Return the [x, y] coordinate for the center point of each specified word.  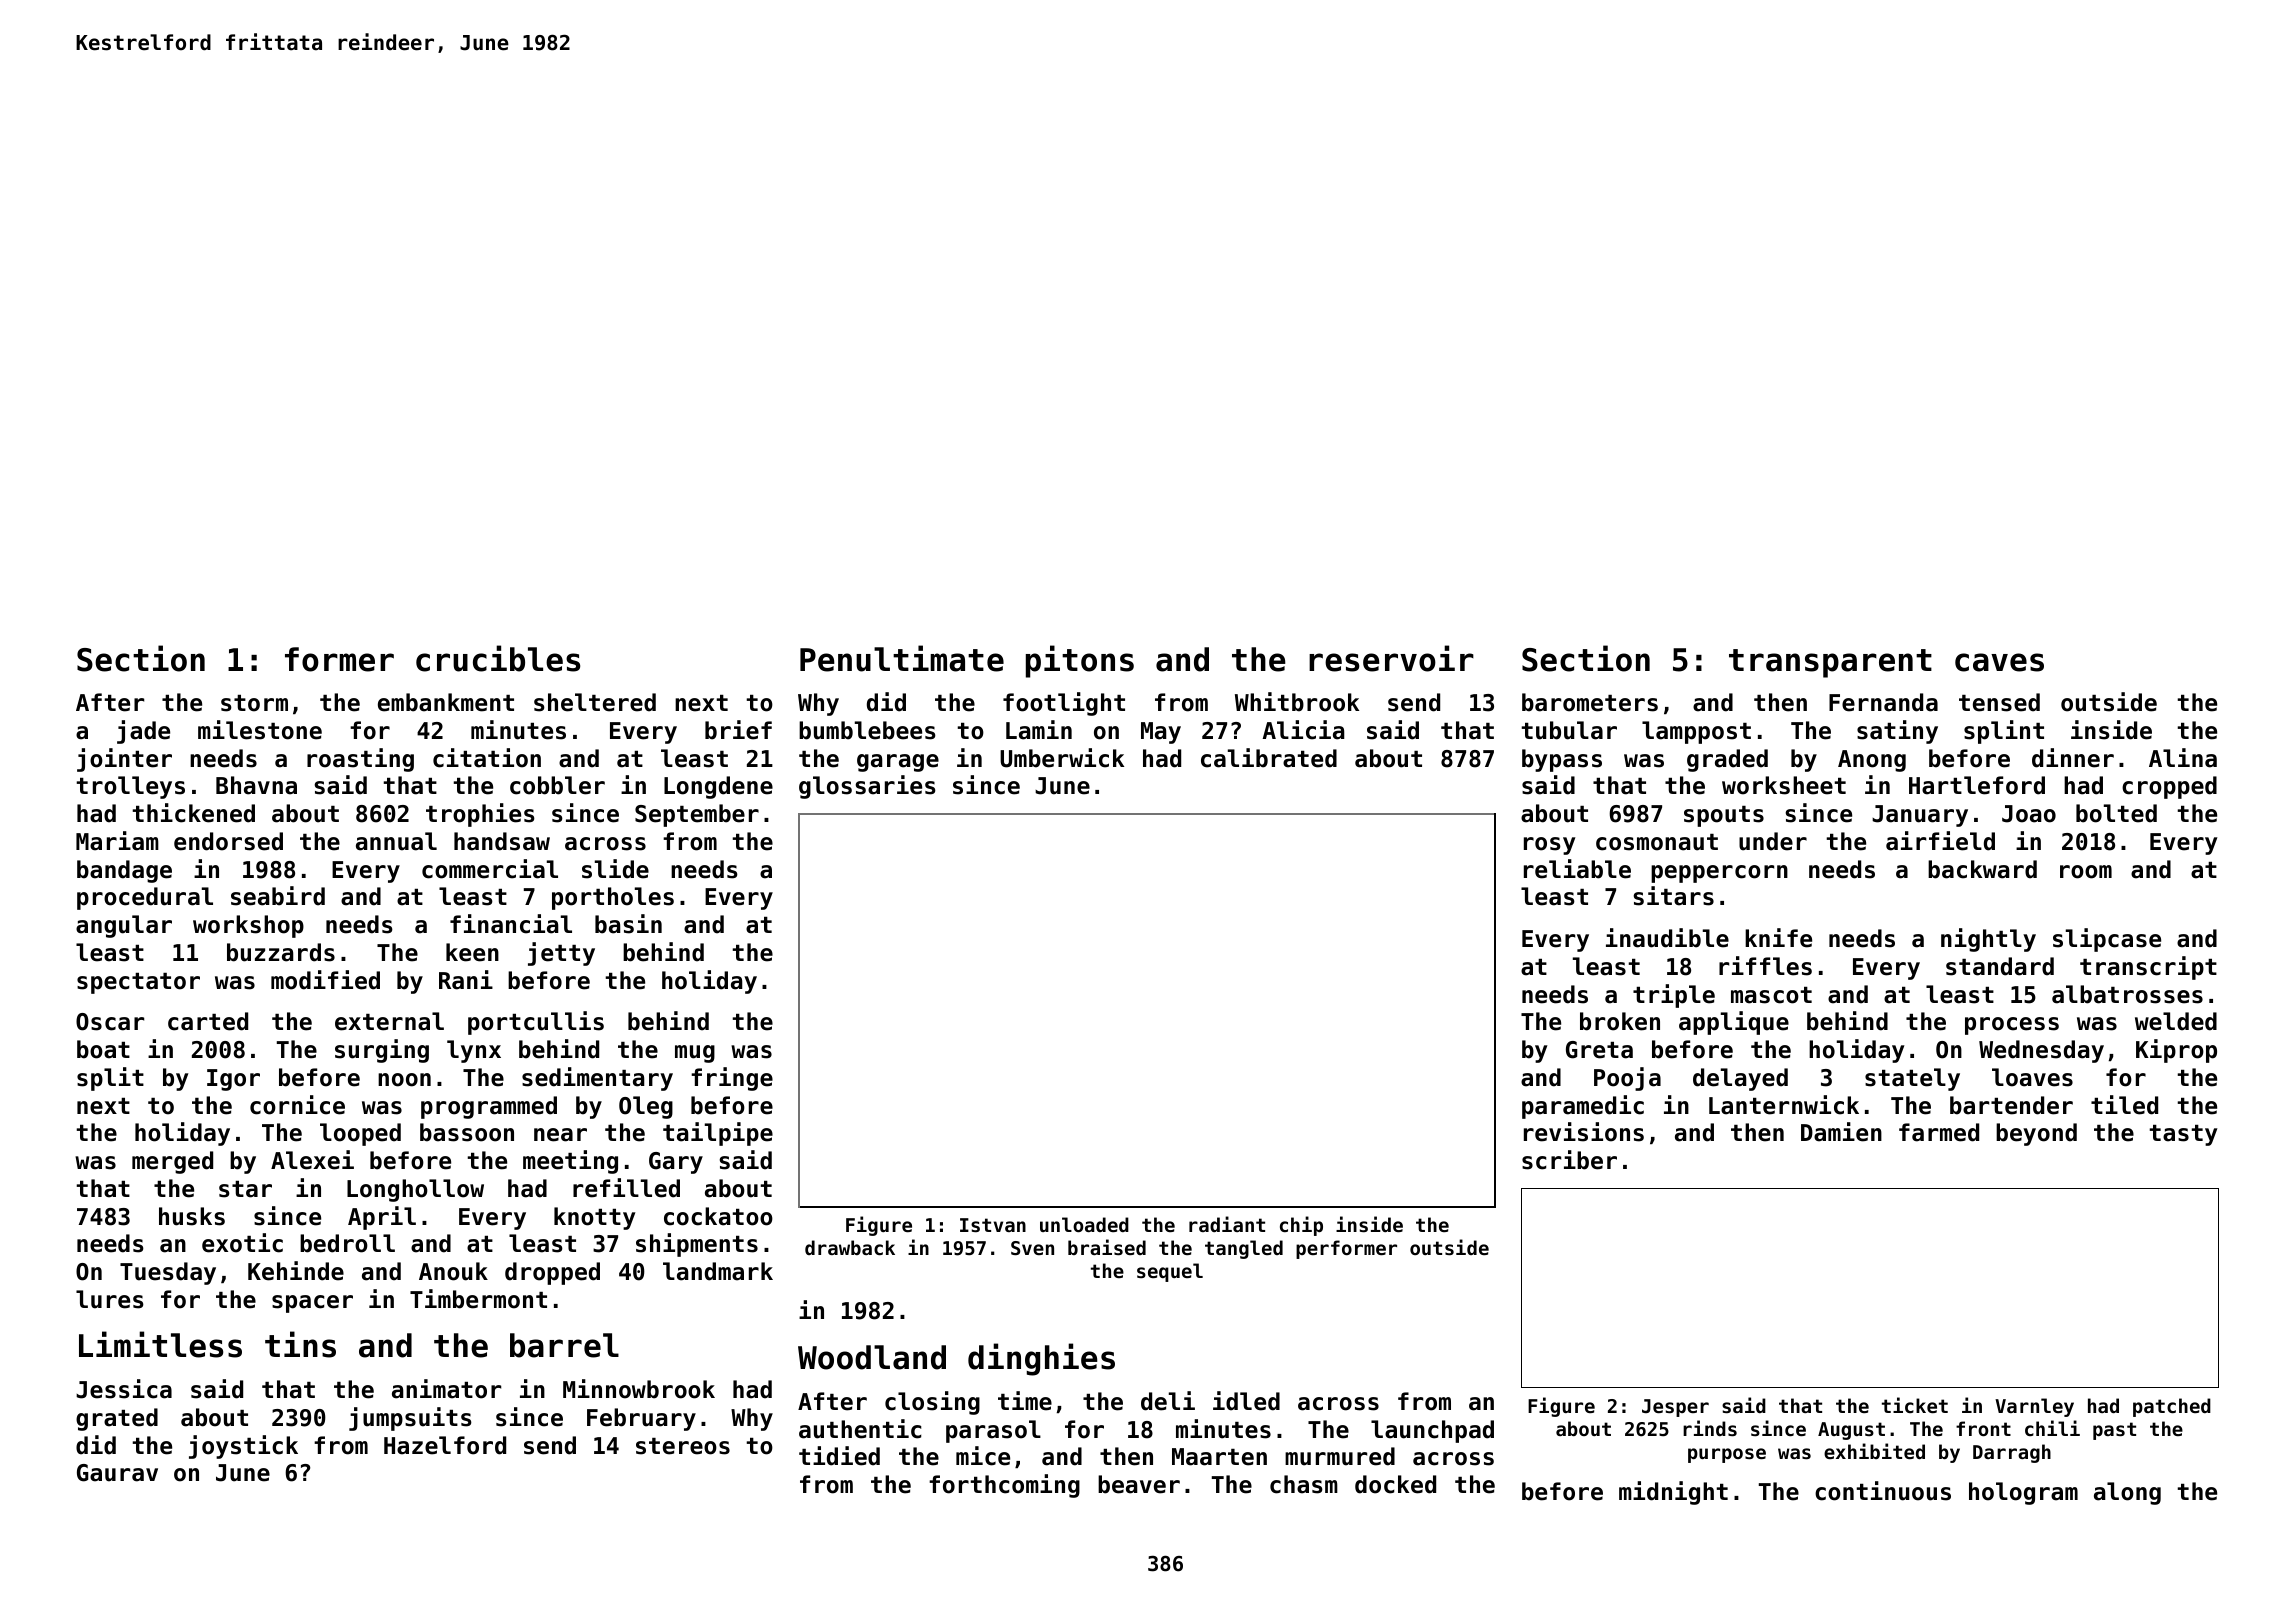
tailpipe [718, 1134]
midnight [1673, 1493]
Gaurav [117, 1473]
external [389, 1021]
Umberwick [1062, 758]
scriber [1569, 1160]
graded [1727, 760]
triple [1674, 996]
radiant [1227, 1224]
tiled [2124, 1105]
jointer [124, 760]
